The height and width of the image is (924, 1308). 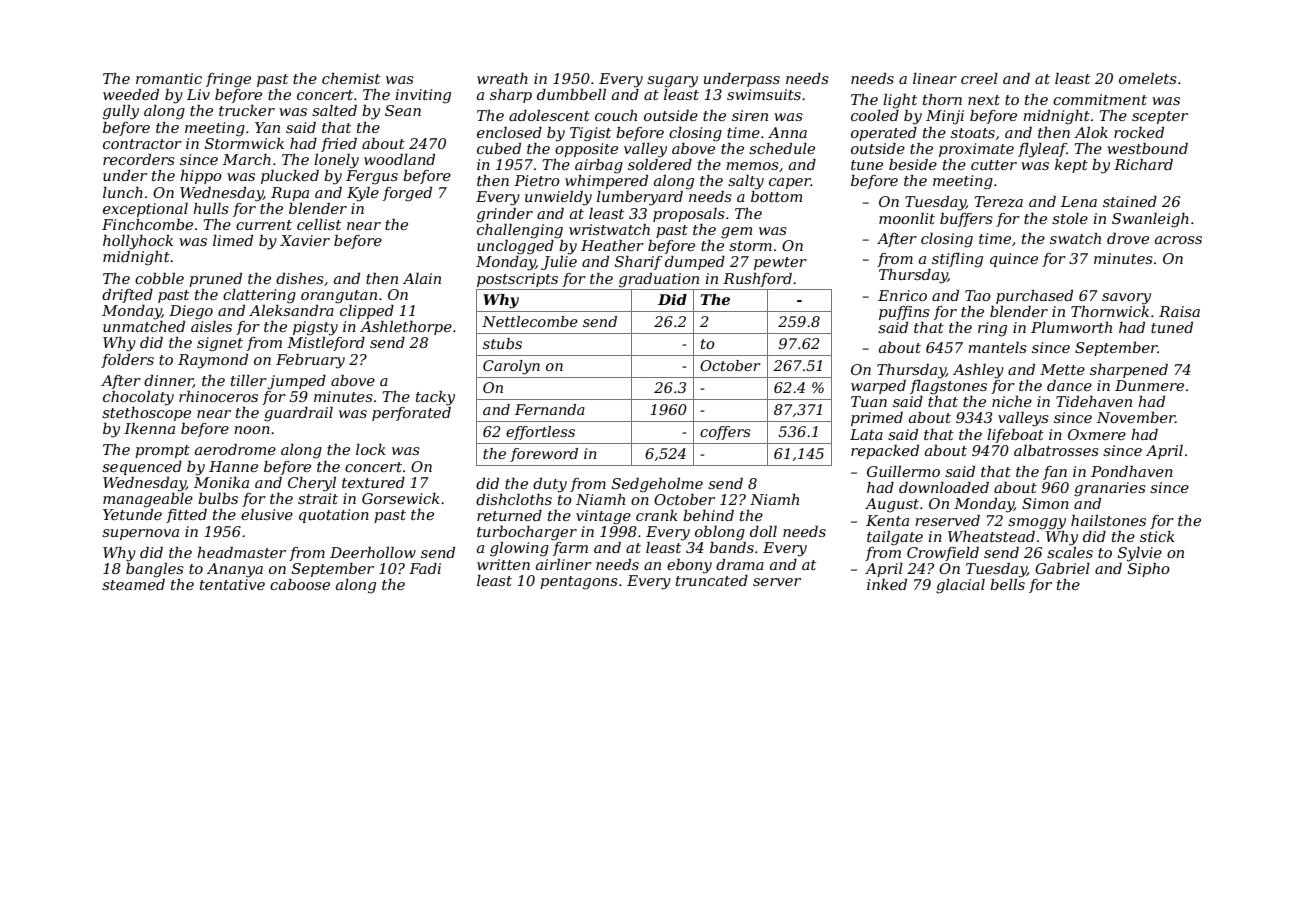 I want to click on Sean, so click(x=403, y=110).
